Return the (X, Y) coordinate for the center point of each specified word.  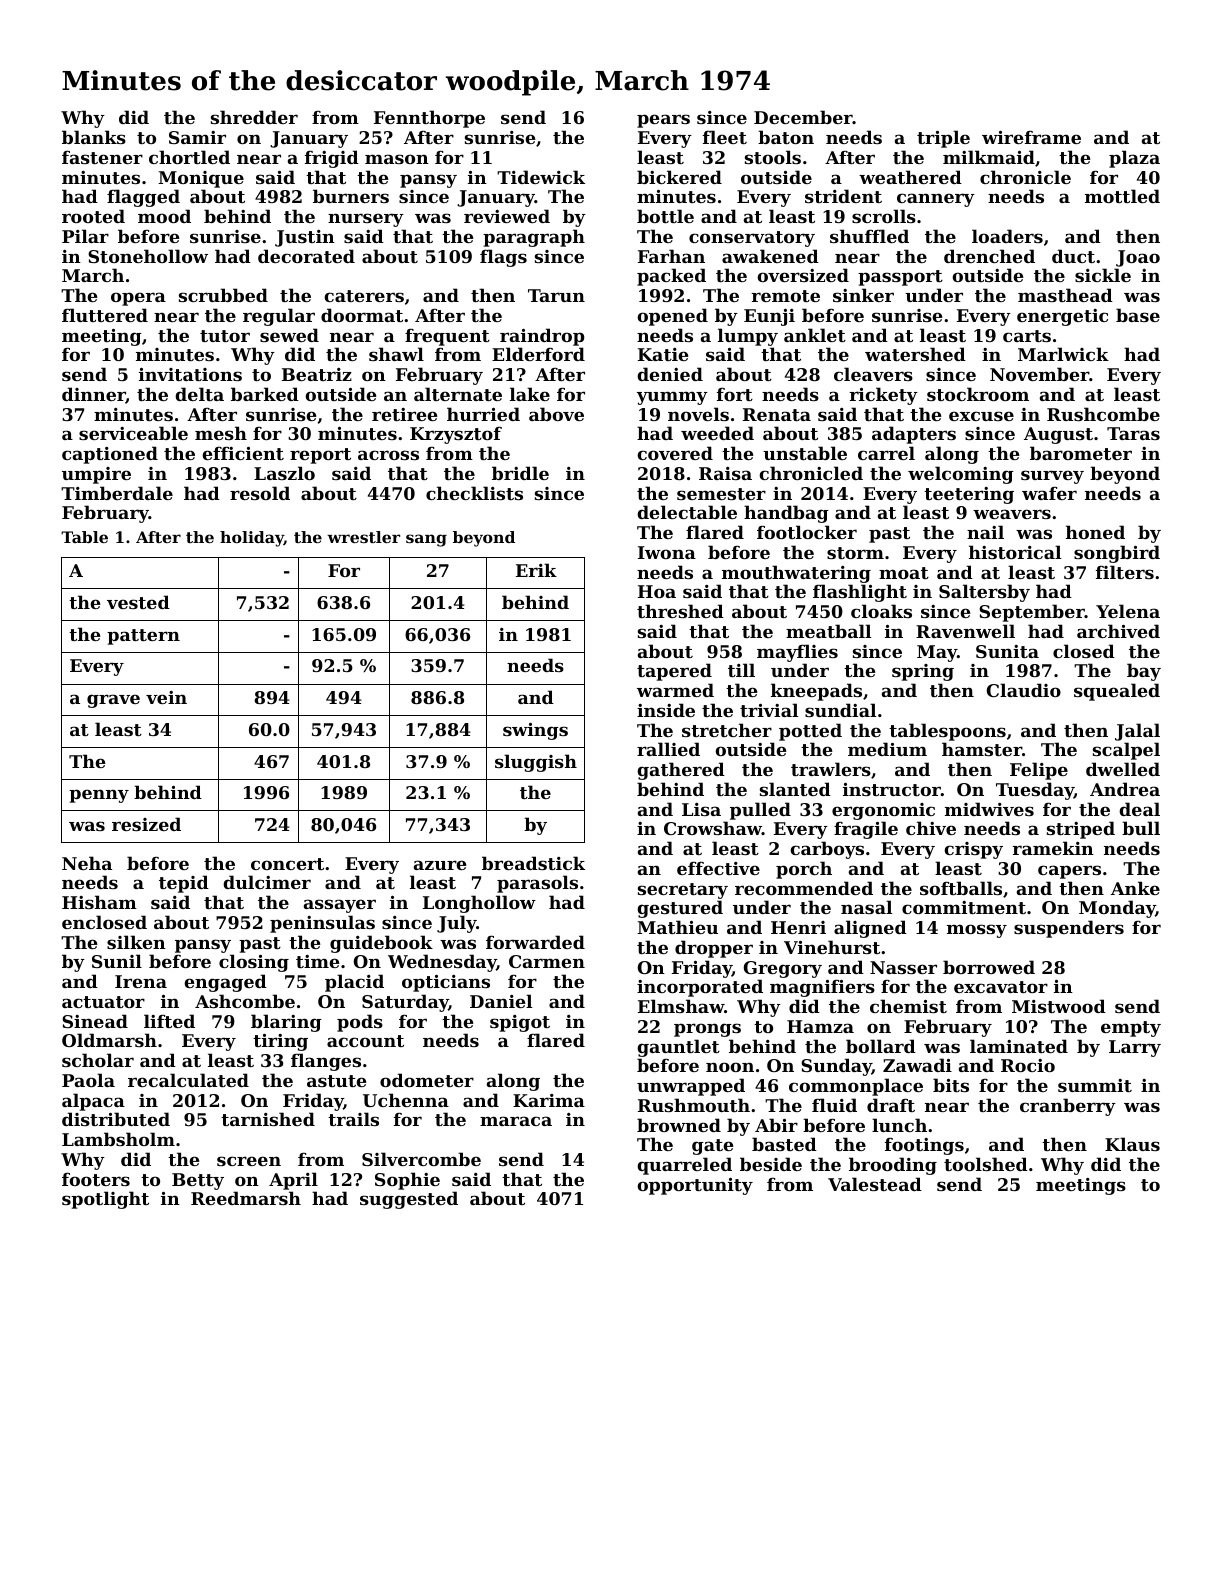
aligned (870, 929)
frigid (332, 159)
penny (99, 796)
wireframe (1031, 137)
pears (663, 121)
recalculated (188, 1080)
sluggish (536, 763)
